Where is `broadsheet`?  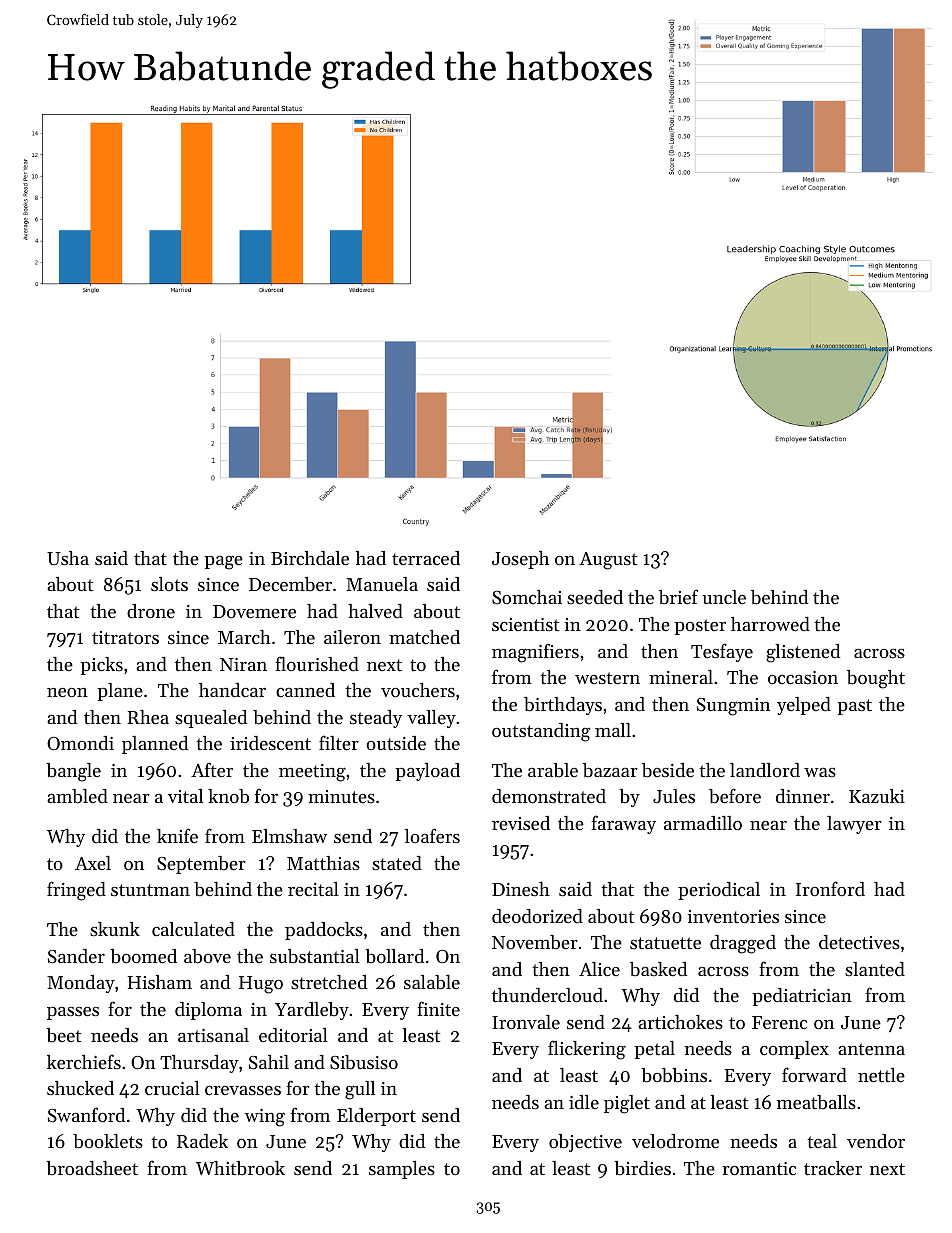 broadsheet is located at coordinates (92, 1168).
